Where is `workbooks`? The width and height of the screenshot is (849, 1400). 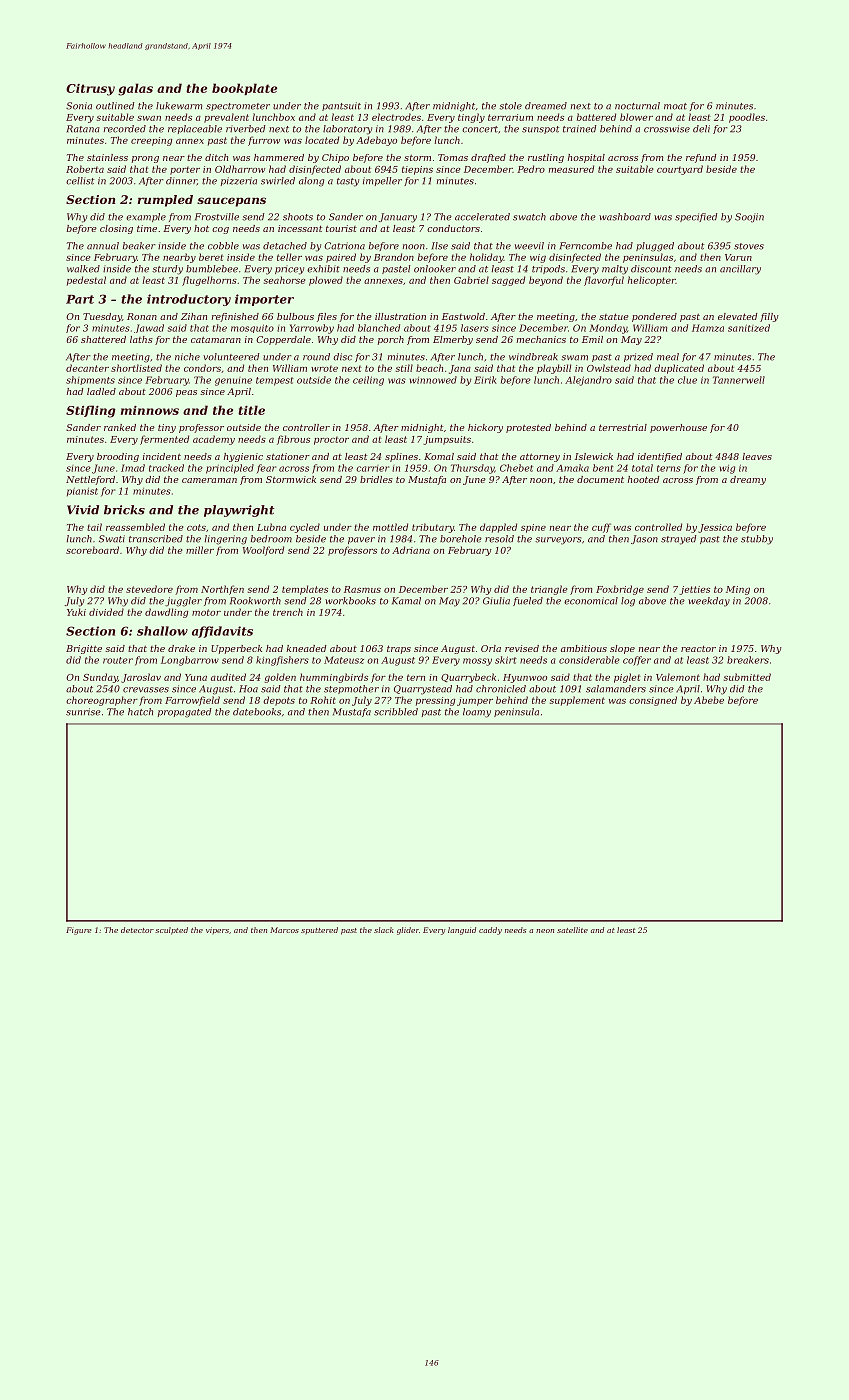 workbooks is located at coordinates (350, 601).
